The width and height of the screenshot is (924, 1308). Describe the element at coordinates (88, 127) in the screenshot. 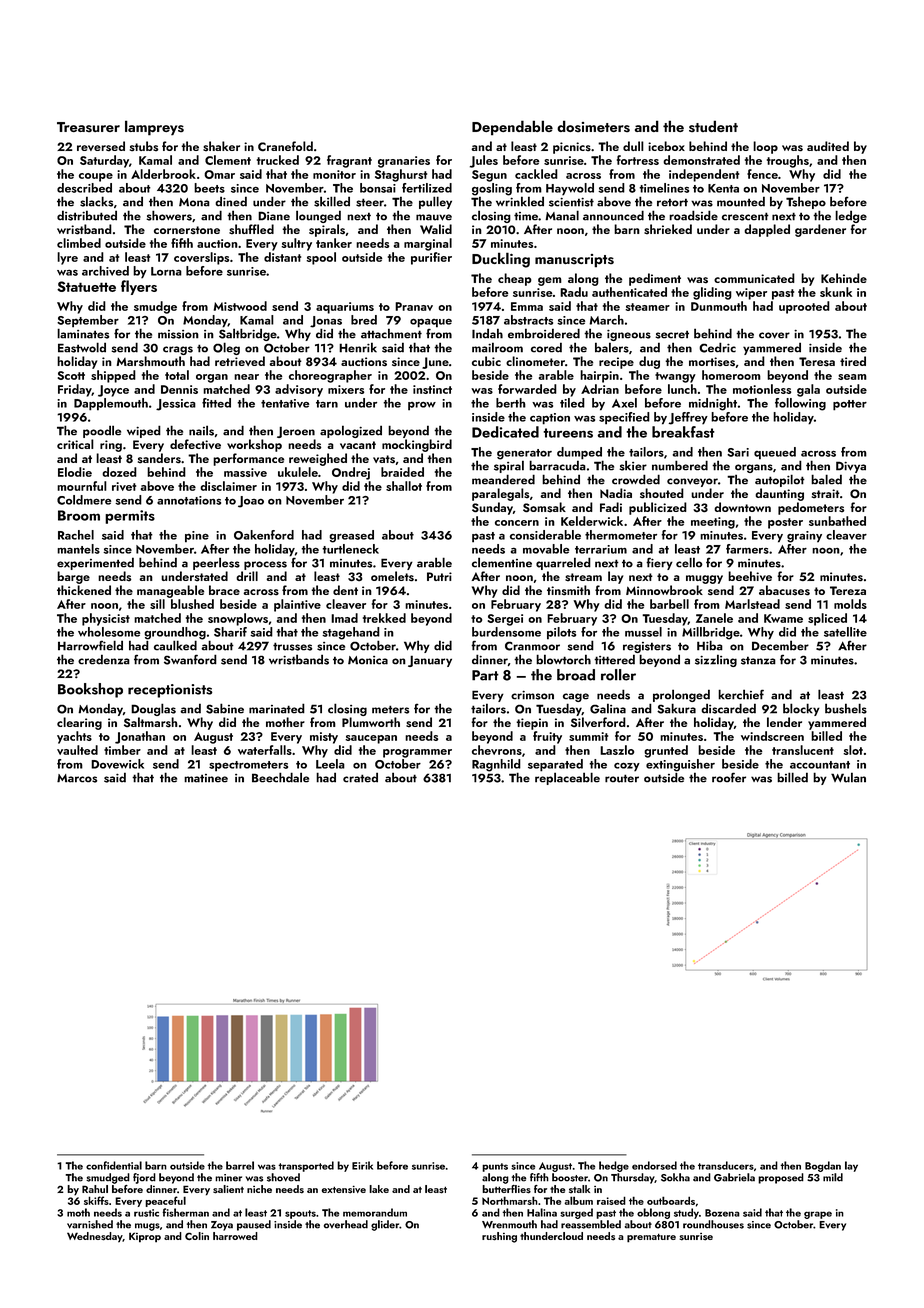

I see `Treasurer` at that location.
